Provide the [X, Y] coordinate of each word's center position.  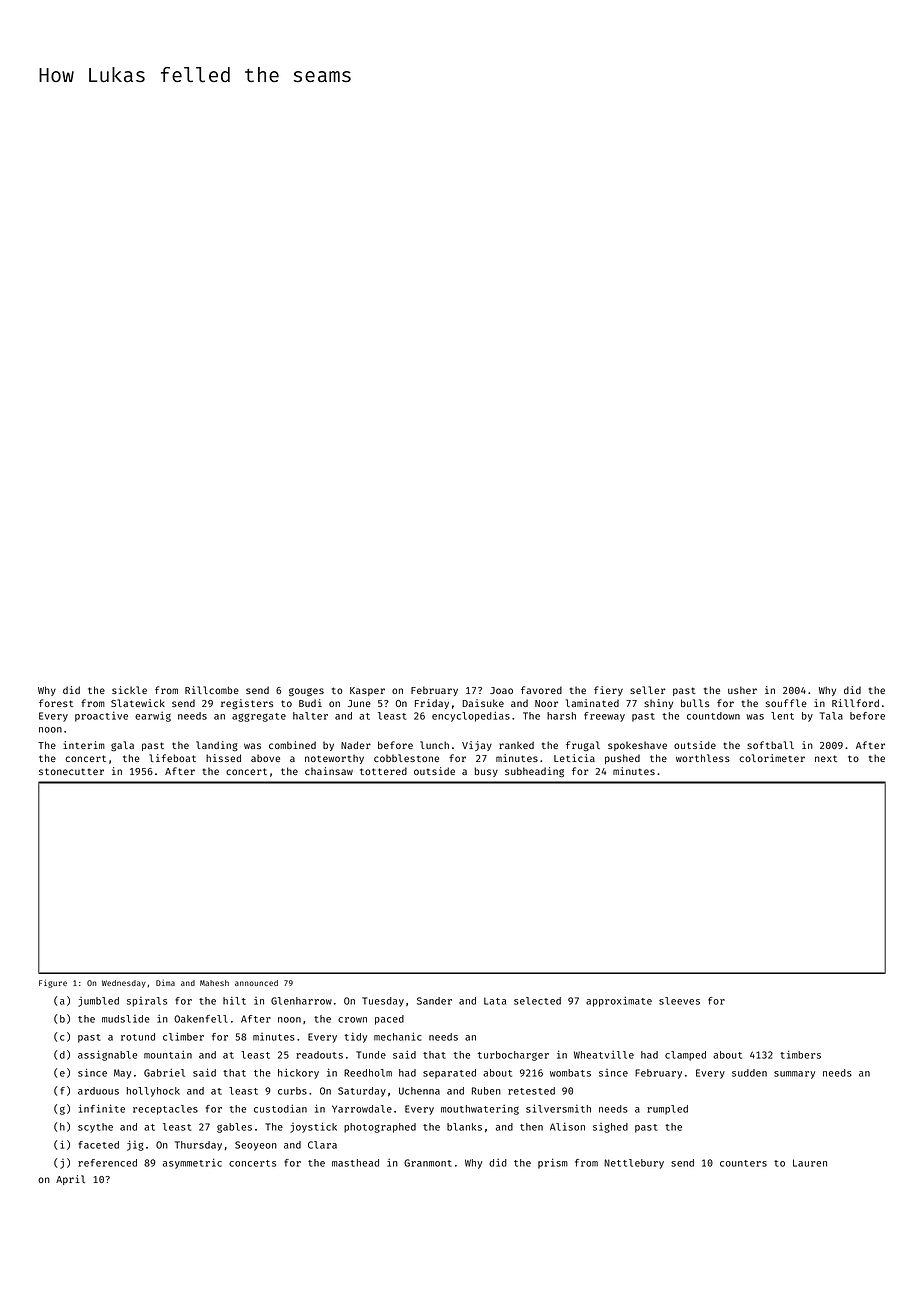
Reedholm [368, 1073]
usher [742, 690]
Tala [831, 716]
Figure [53, 983]
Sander [434, 1001]
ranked [516, 745]
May [122, 1074]
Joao [501, 690]
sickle [129, 690]
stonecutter [71, 771]
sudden [749, 1073]
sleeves [679, 1001]
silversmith [558, 1108]
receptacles [165, 1110]
